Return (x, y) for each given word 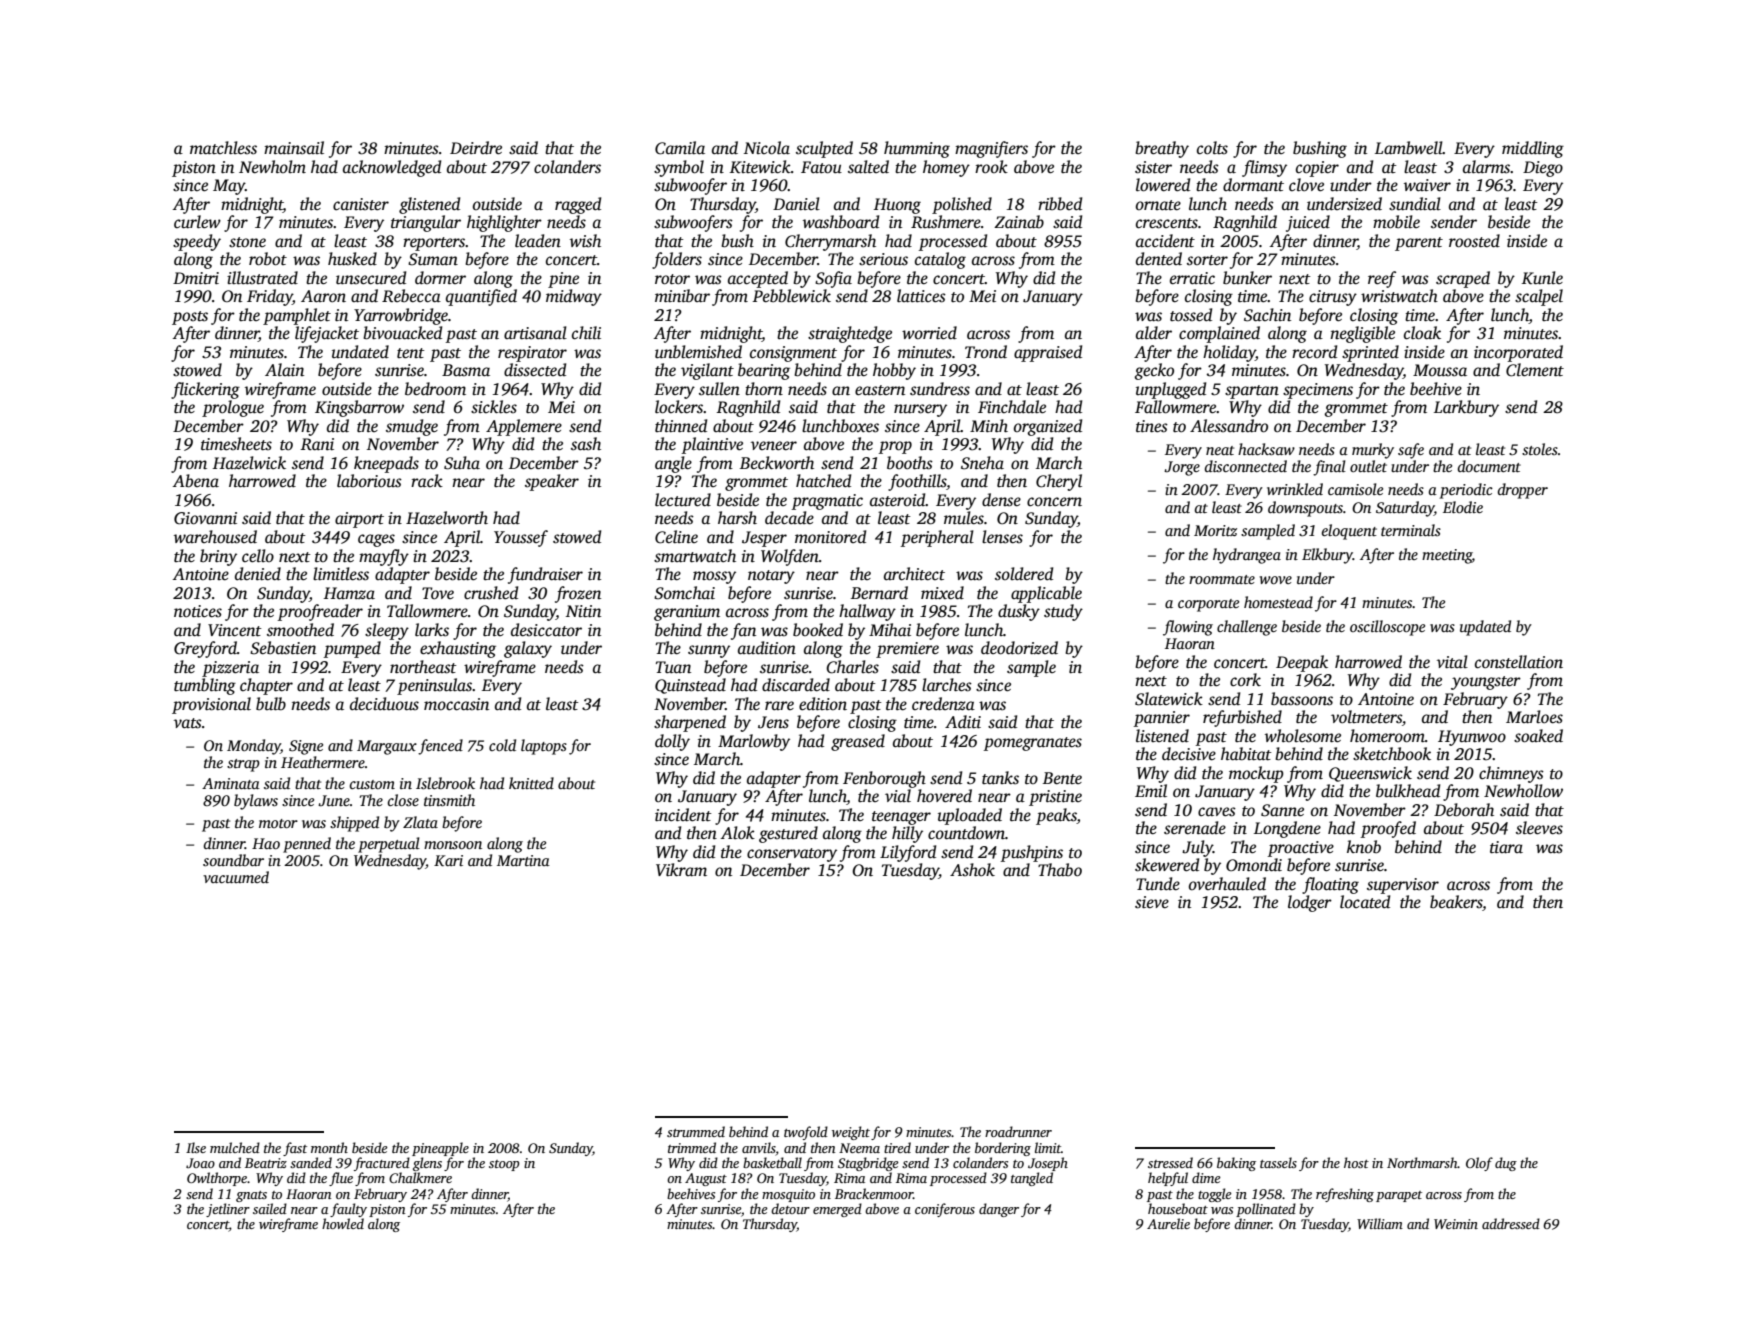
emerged (837, 1210)
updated (1485, 628)
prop (895, 447)
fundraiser (545, 575)
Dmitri (196, 278)
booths (910, 463)
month (329, 1147)
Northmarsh (1422, 1162)
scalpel (1539, 297)
